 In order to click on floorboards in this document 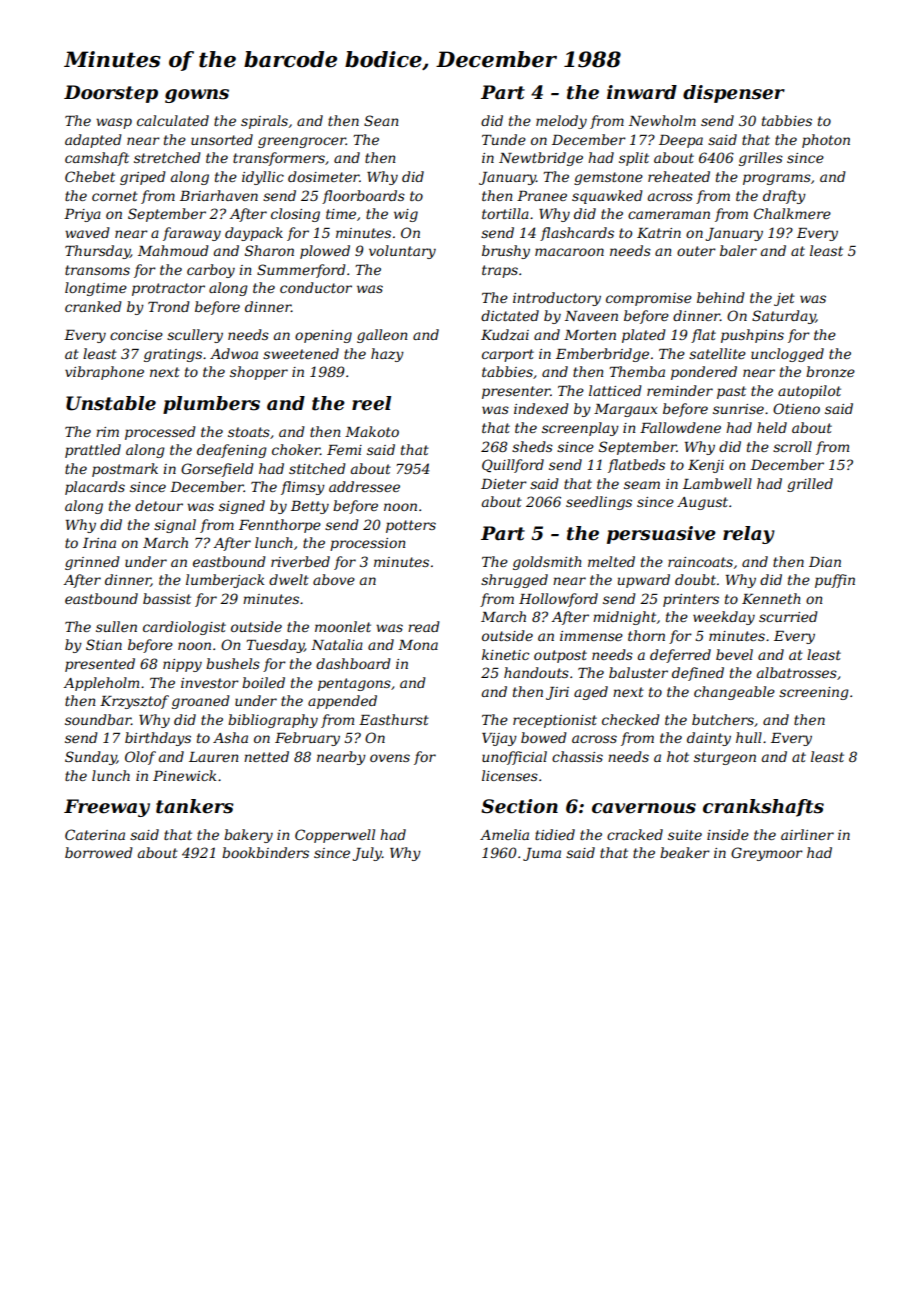, I will do `click(363, 197)`.
